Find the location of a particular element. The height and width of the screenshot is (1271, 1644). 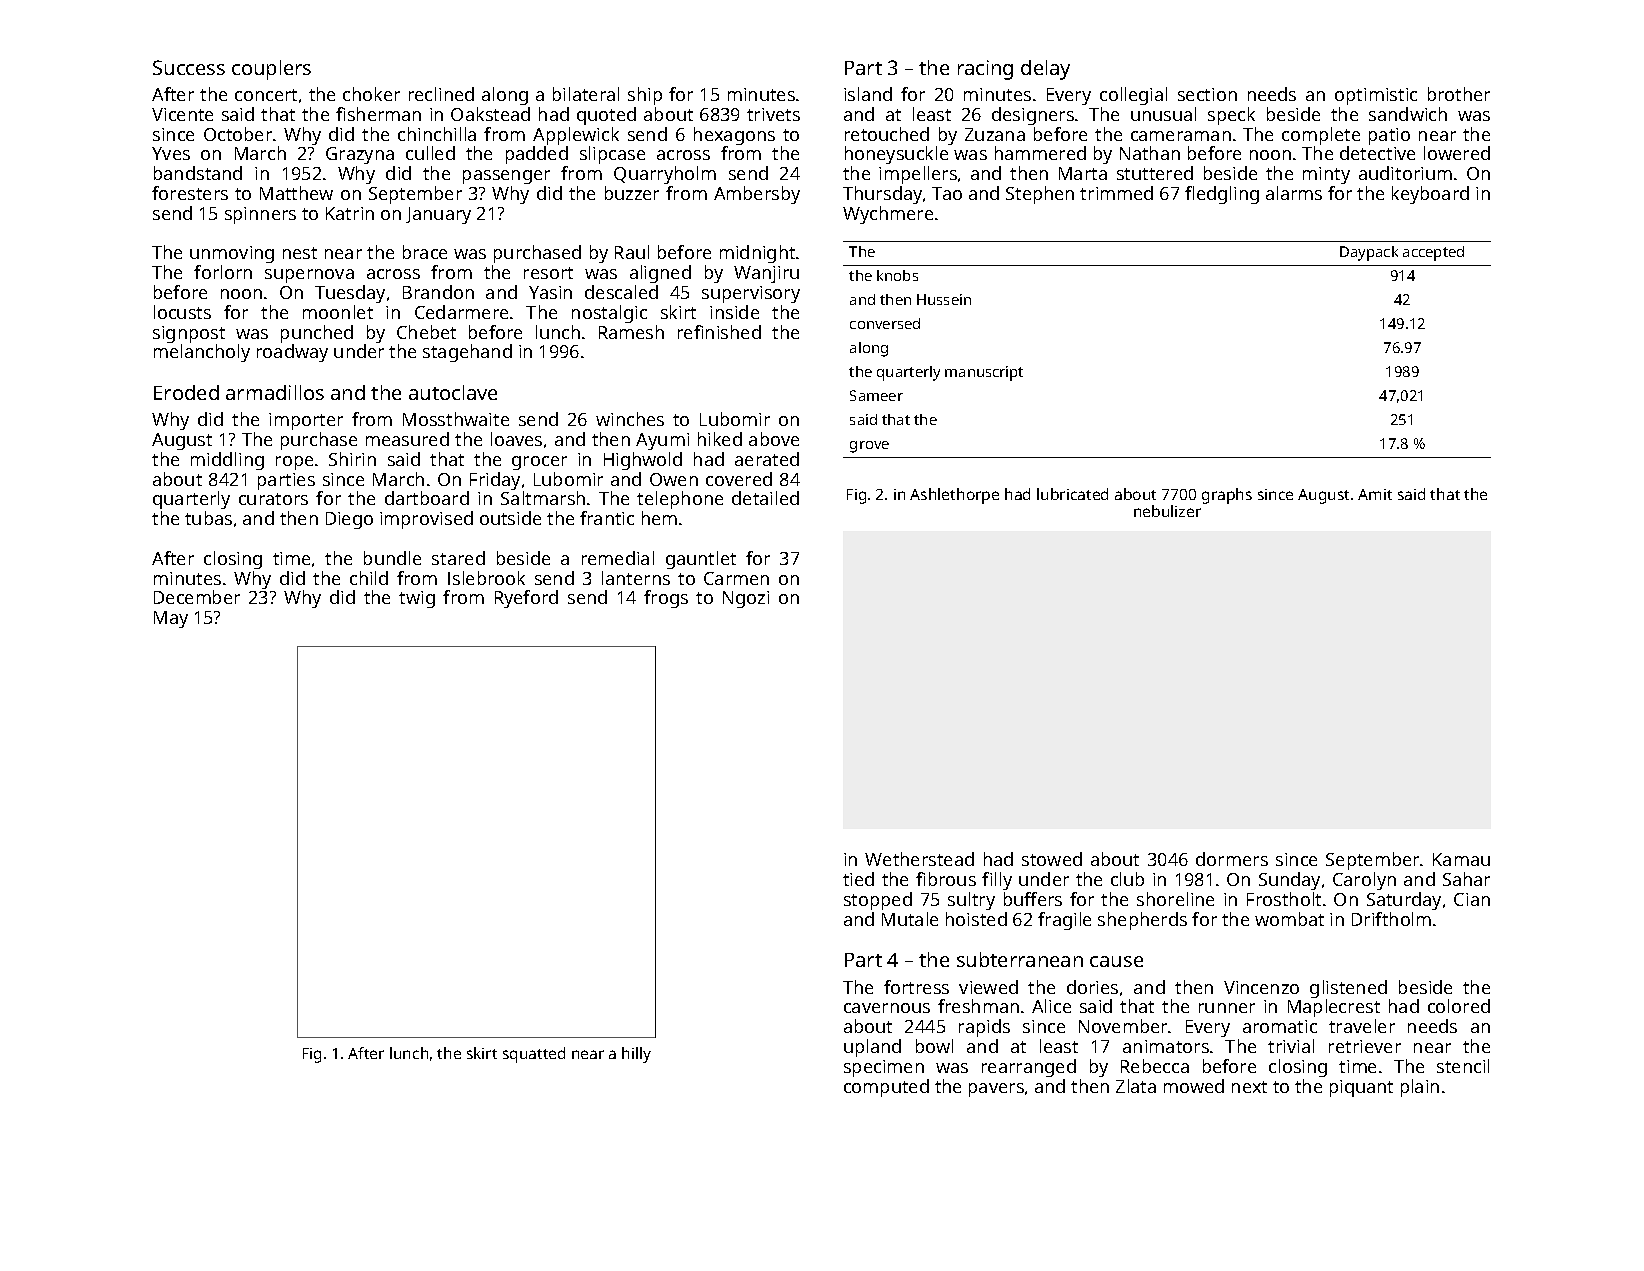

Zlata is located at coordinates (1136, 1086).
